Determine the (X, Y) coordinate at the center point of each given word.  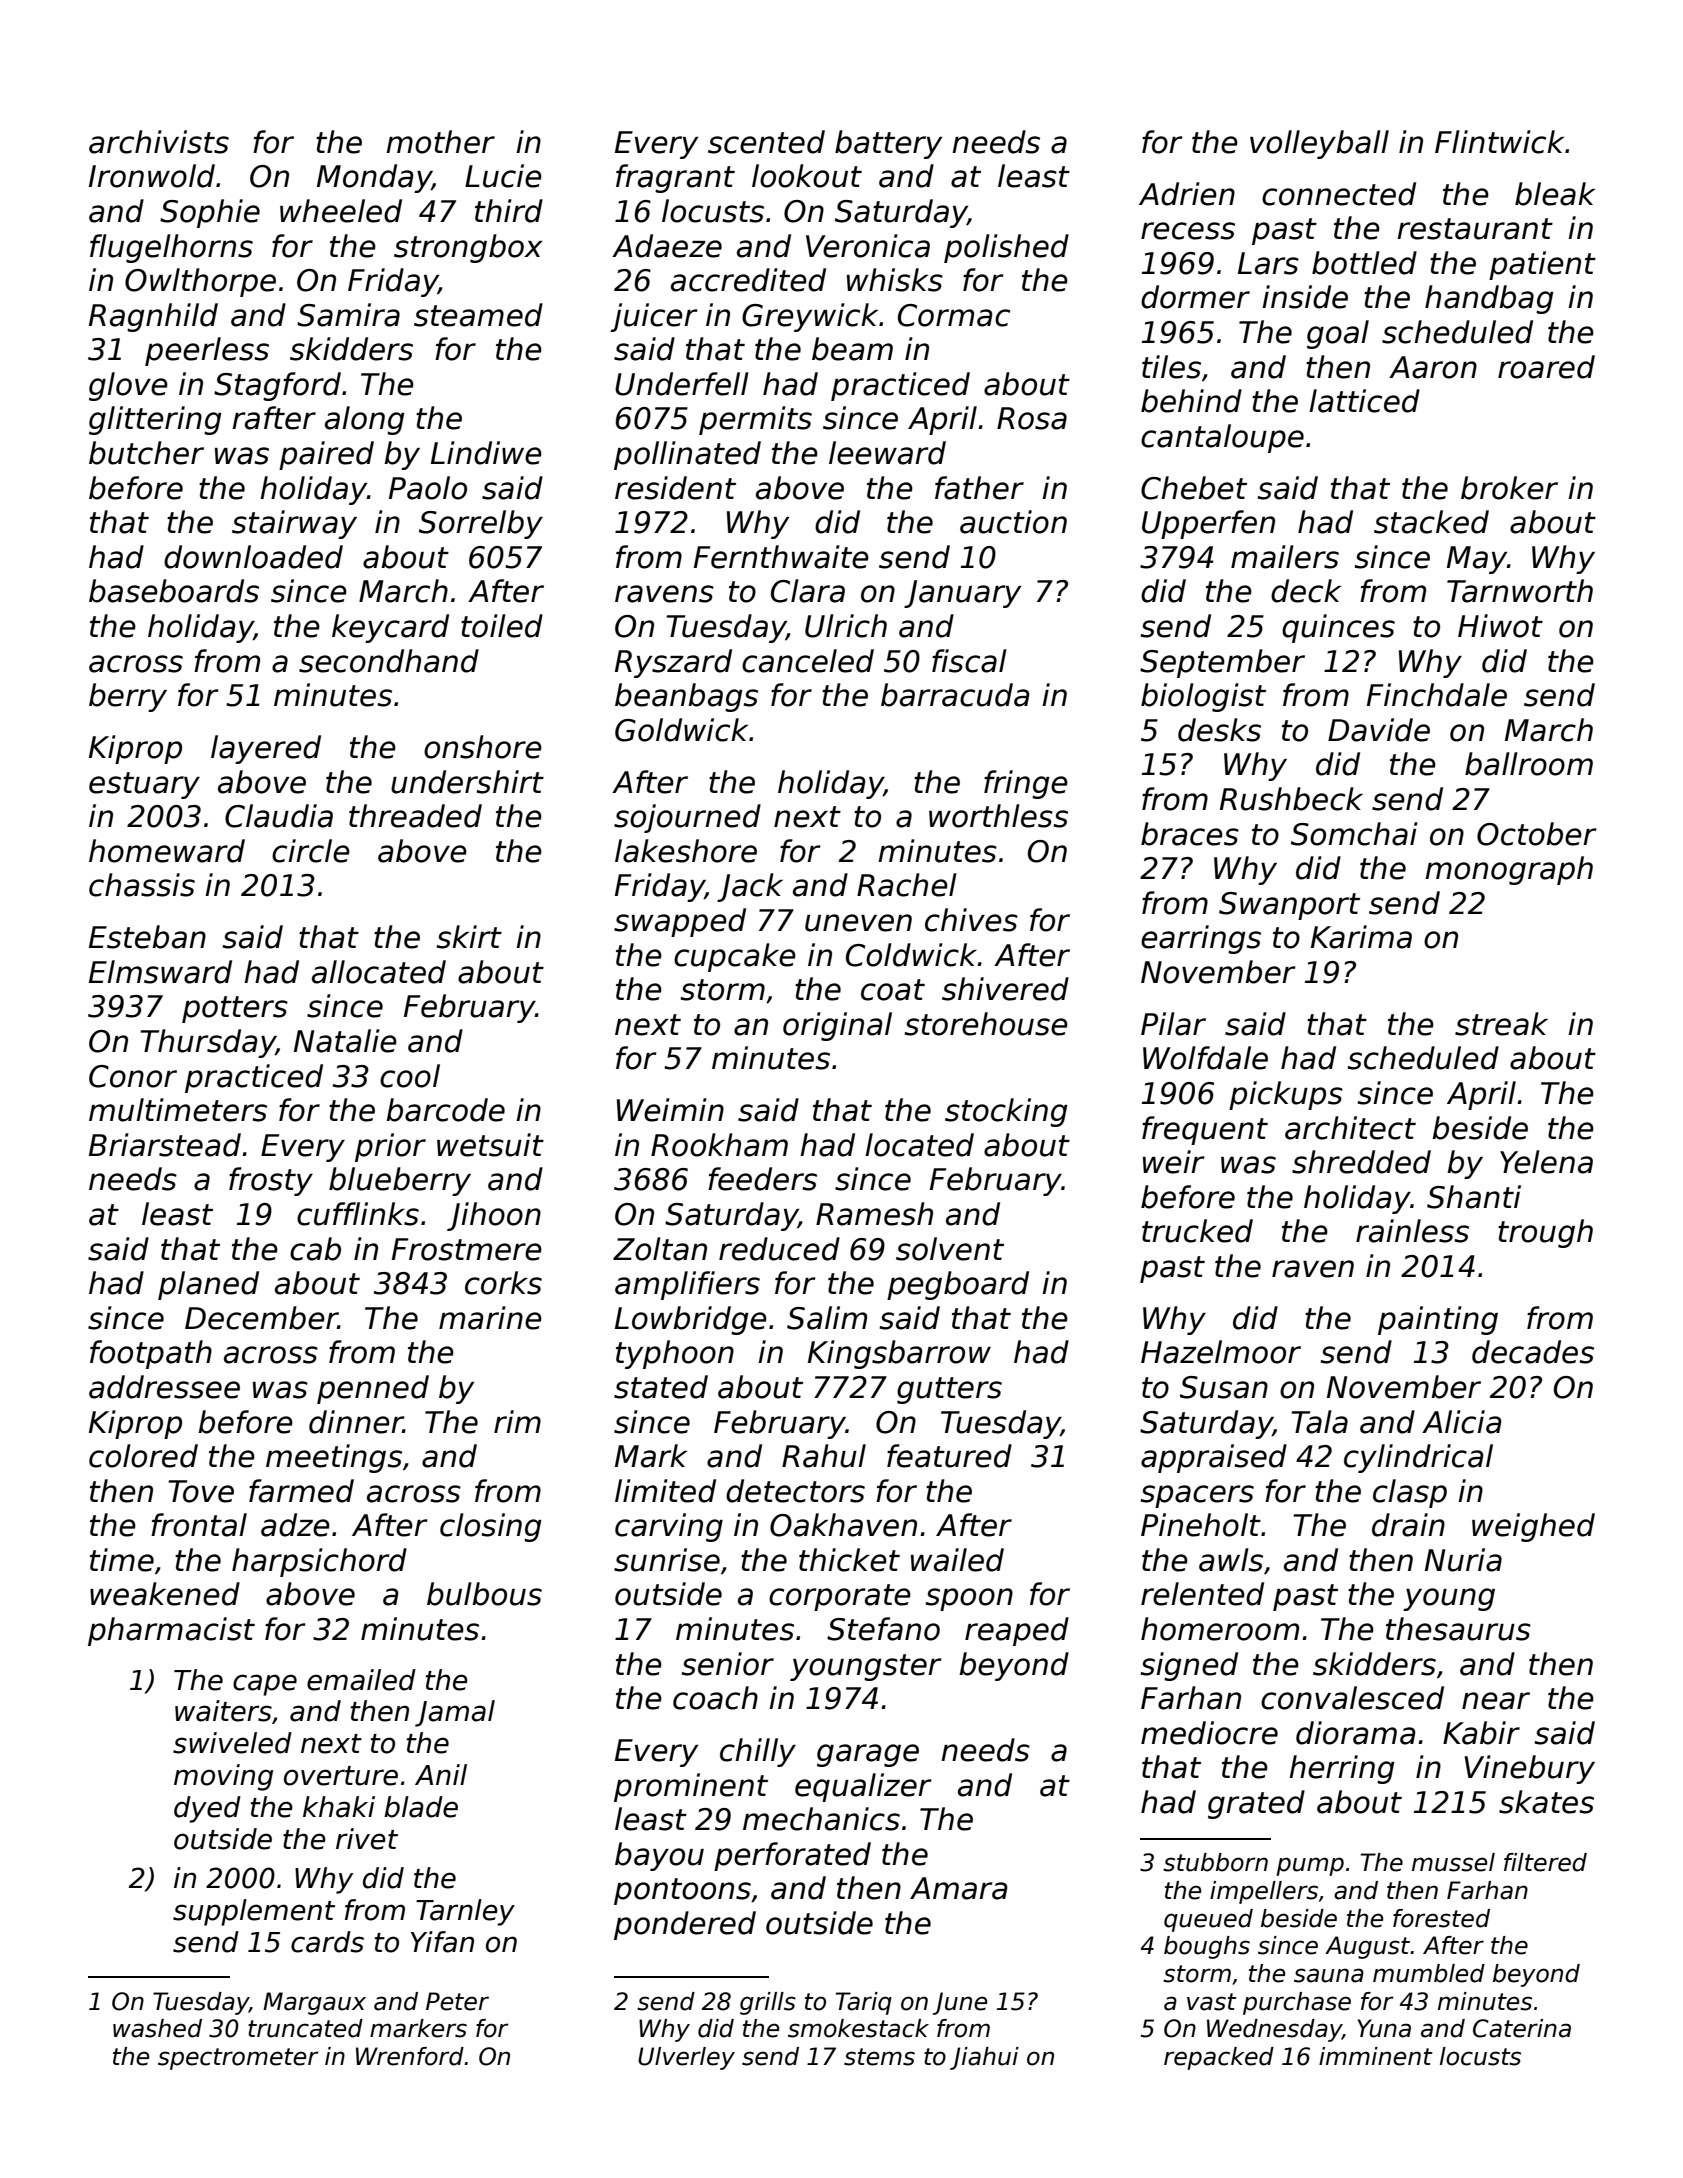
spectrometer (238, 2059)
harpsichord (319, 1562)
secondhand (389, 661)
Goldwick (681, 730)
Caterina (1522, 2028)
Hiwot (1500, 626)
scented (766, 142)
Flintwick (1499, 142)
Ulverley (686, 2058)
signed (1189, 1666)
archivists (159, 142)
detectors (795, 1491)
